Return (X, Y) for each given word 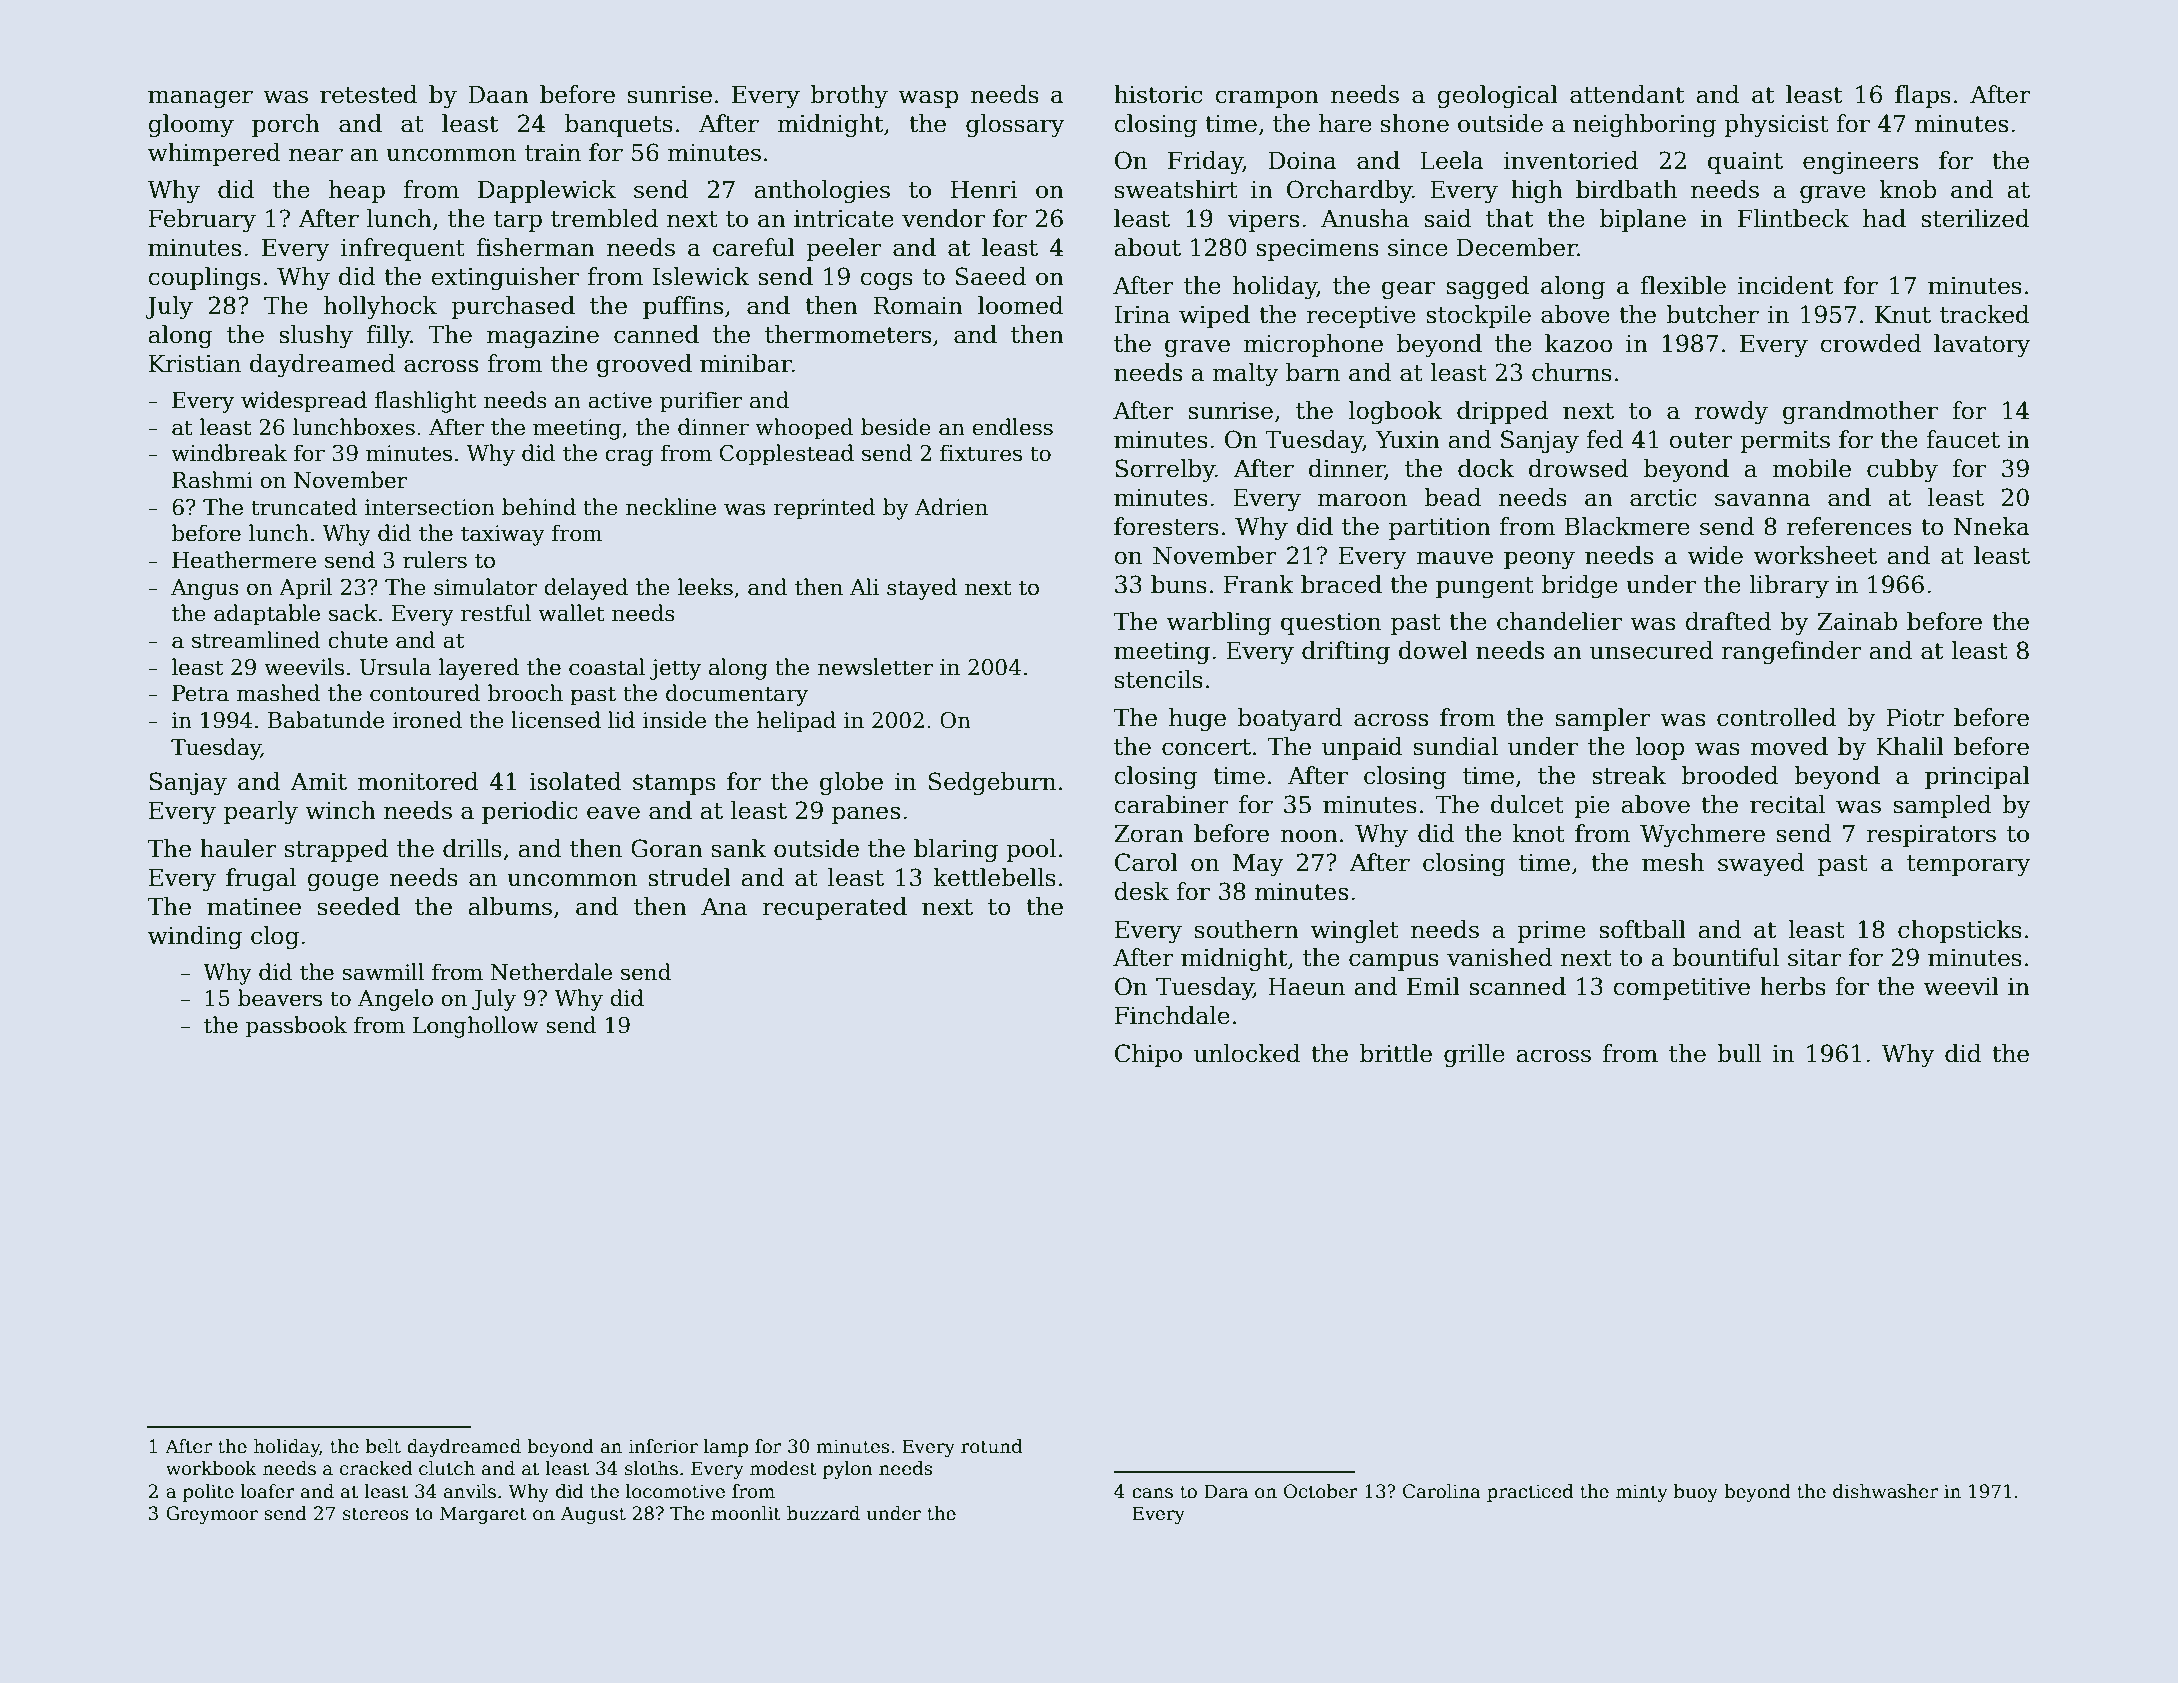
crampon (1267, 99)
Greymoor (212, 1515)
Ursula (395, 667)
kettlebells (994, 877)
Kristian (195, 364)
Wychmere (1702, 835)
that (1509, 218)
